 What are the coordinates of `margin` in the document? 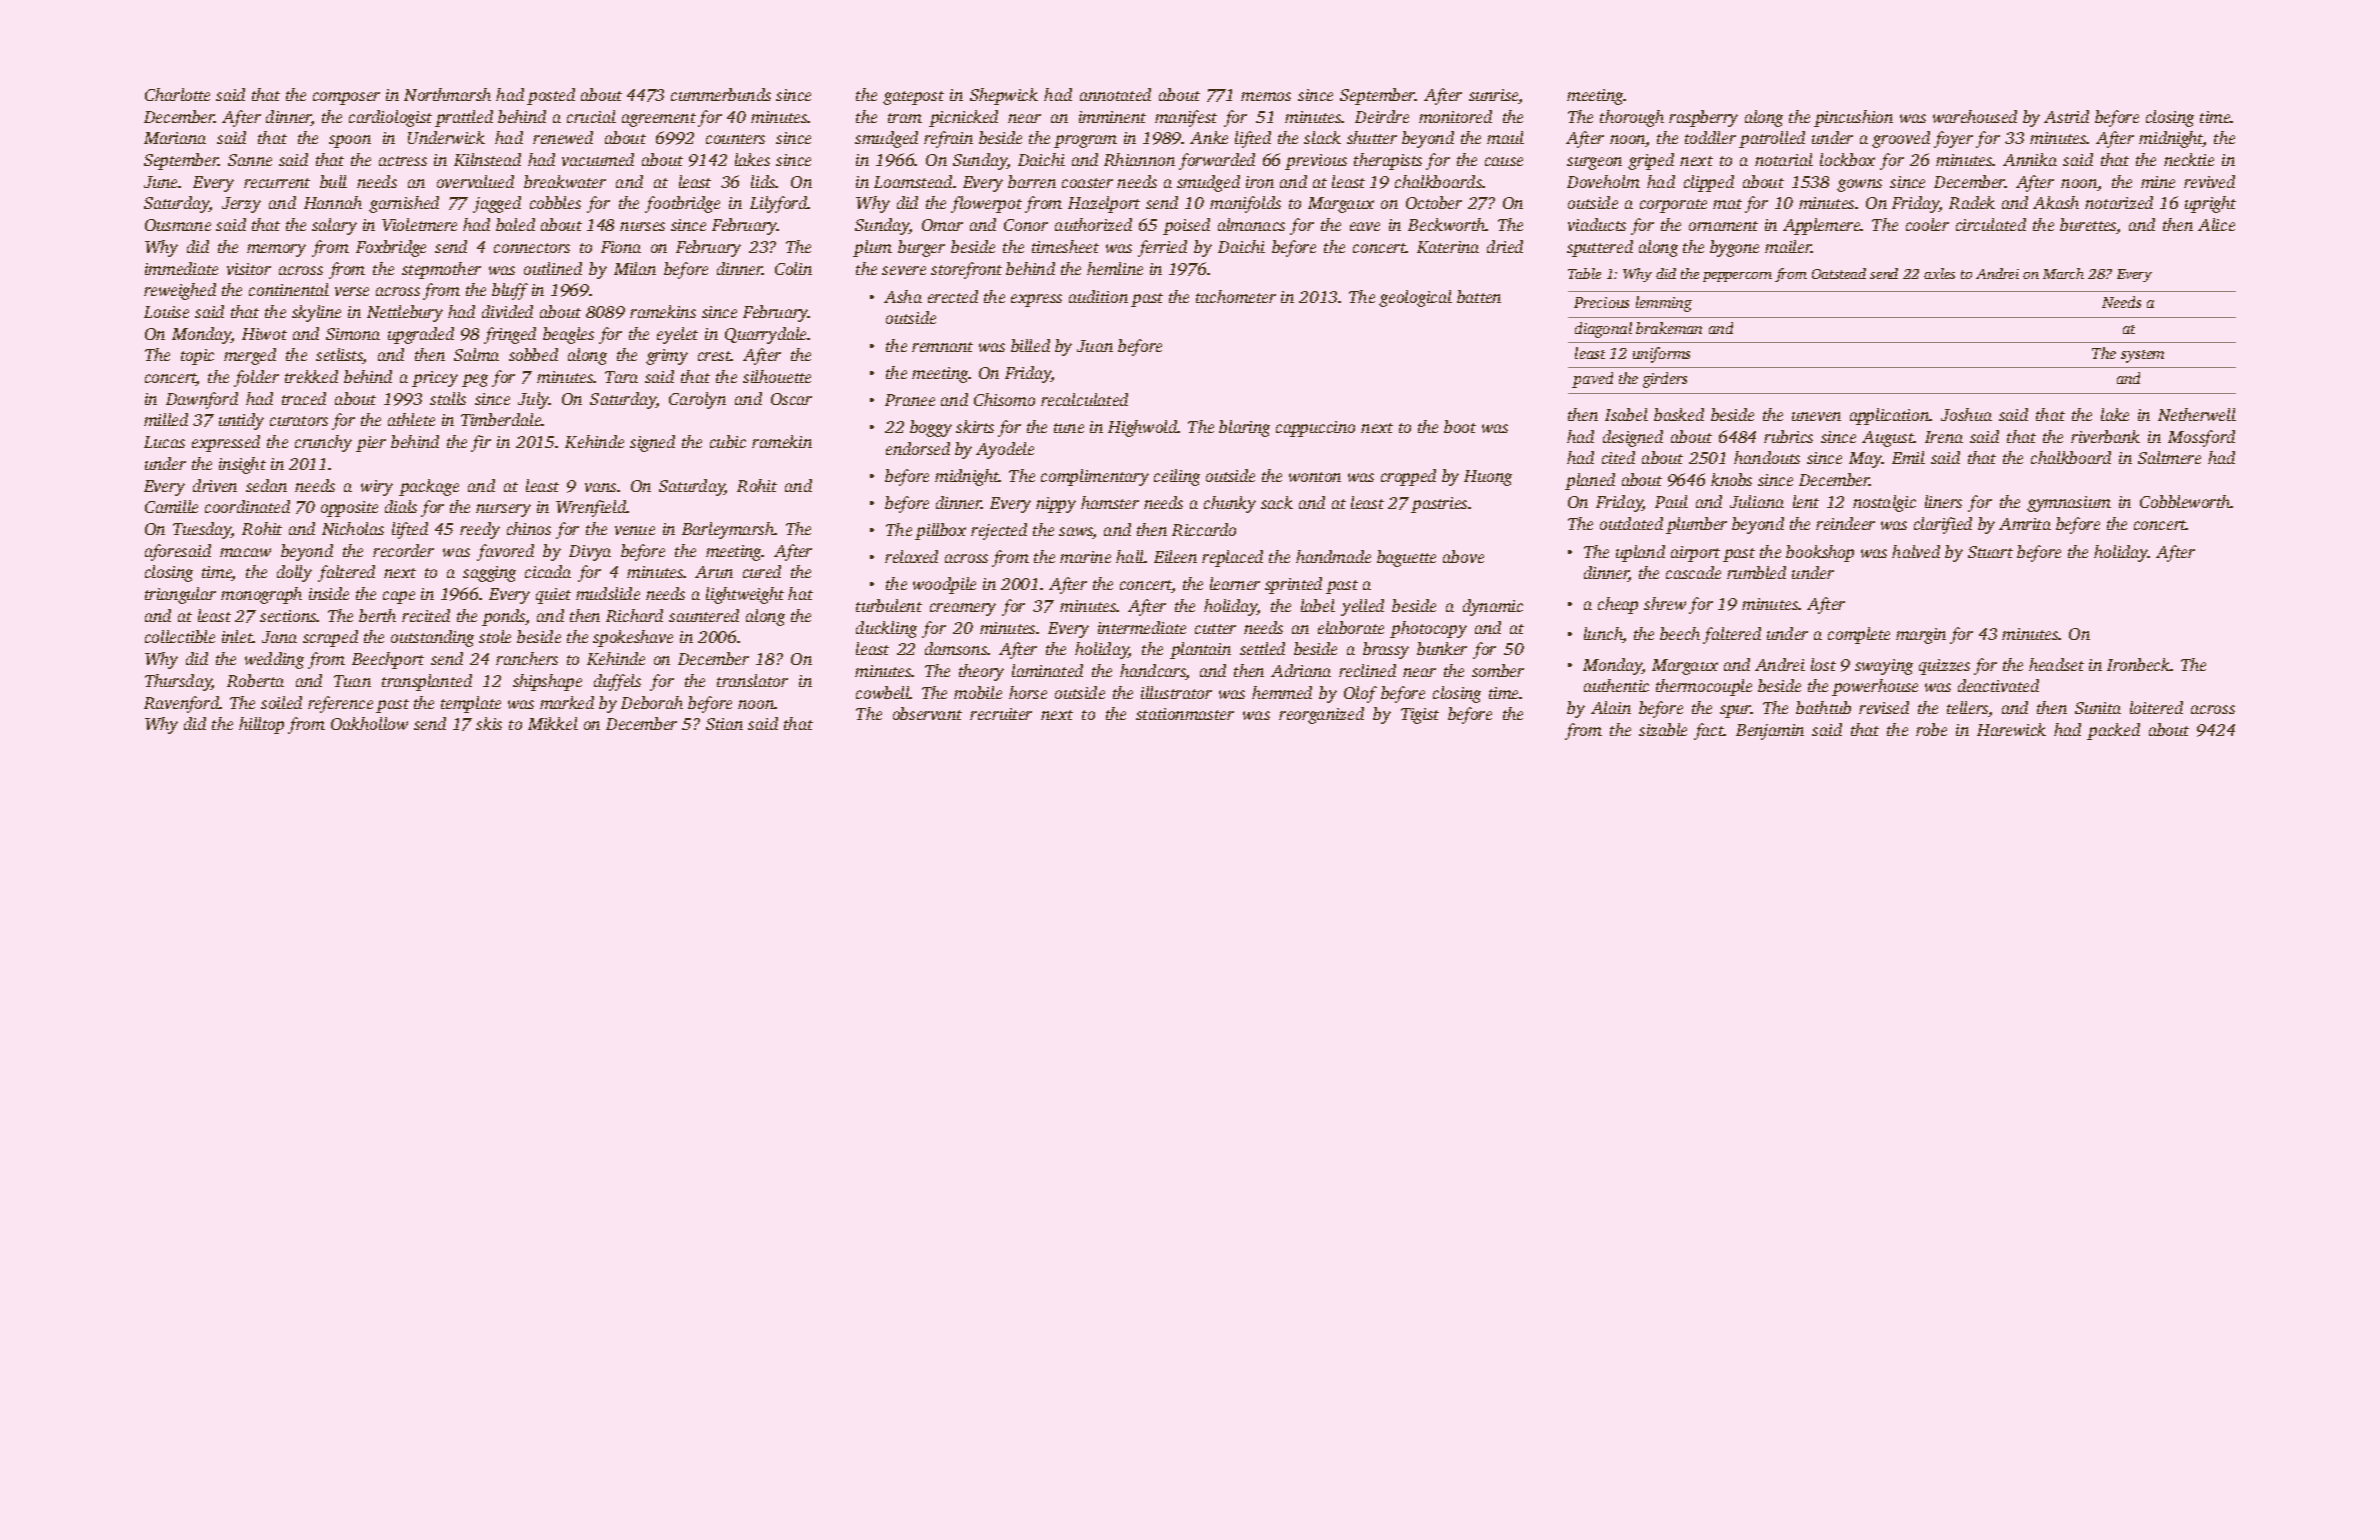 It's located at (1921, 636).
